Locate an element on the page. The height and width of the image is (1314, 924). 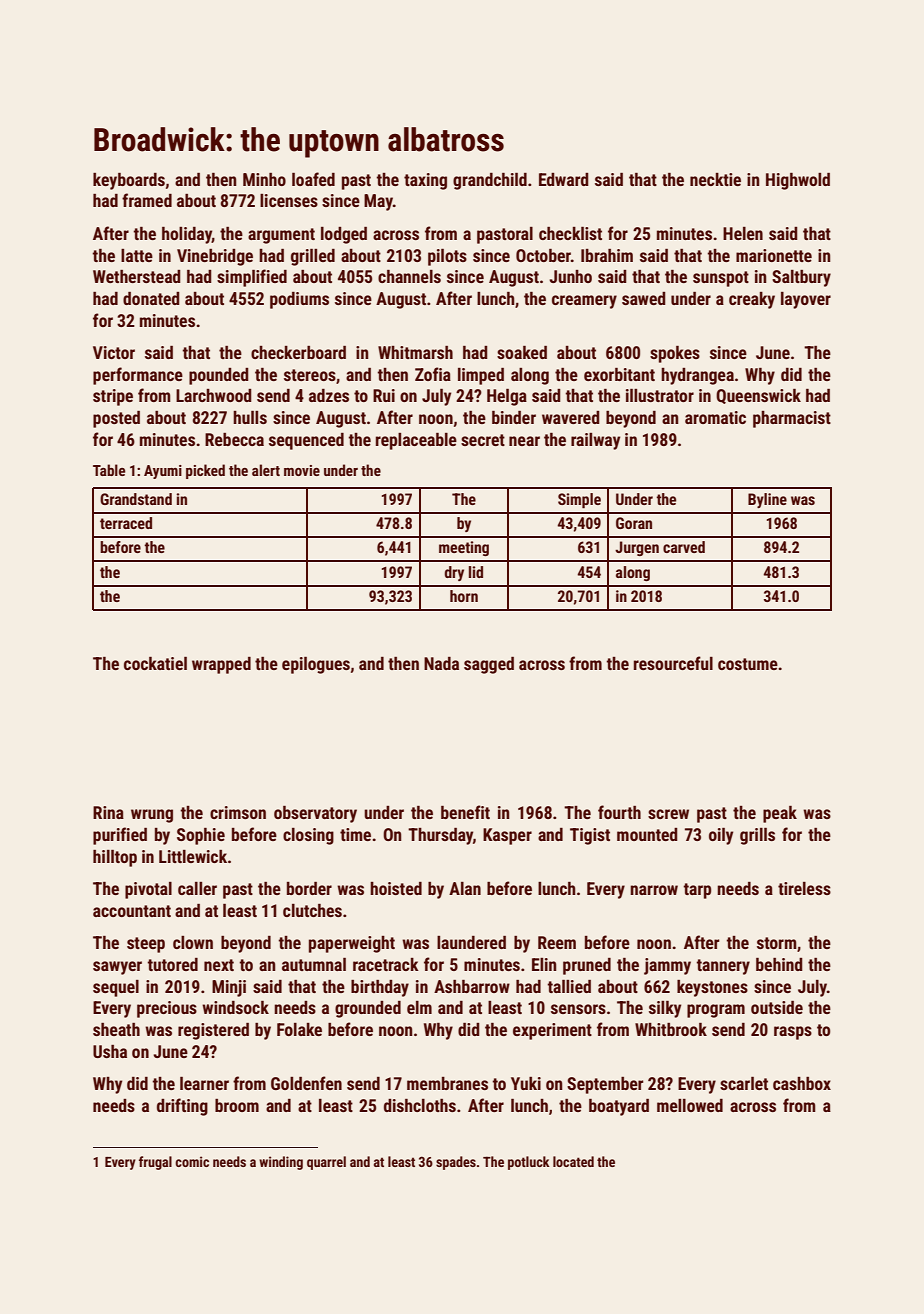
replaceable is located at coordinates (416, 441).
